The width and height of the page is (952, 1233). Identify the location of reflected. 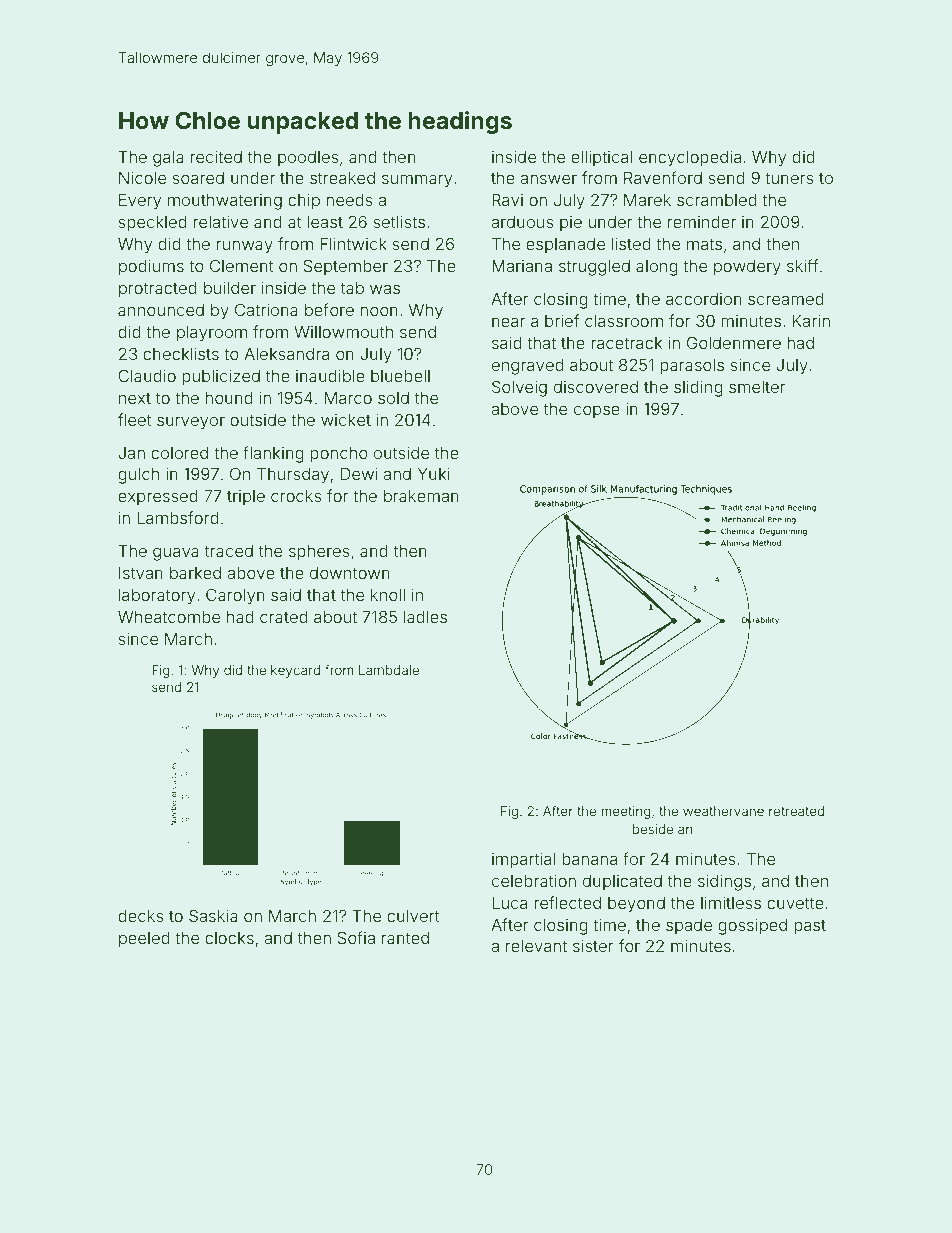
(567, 902).
